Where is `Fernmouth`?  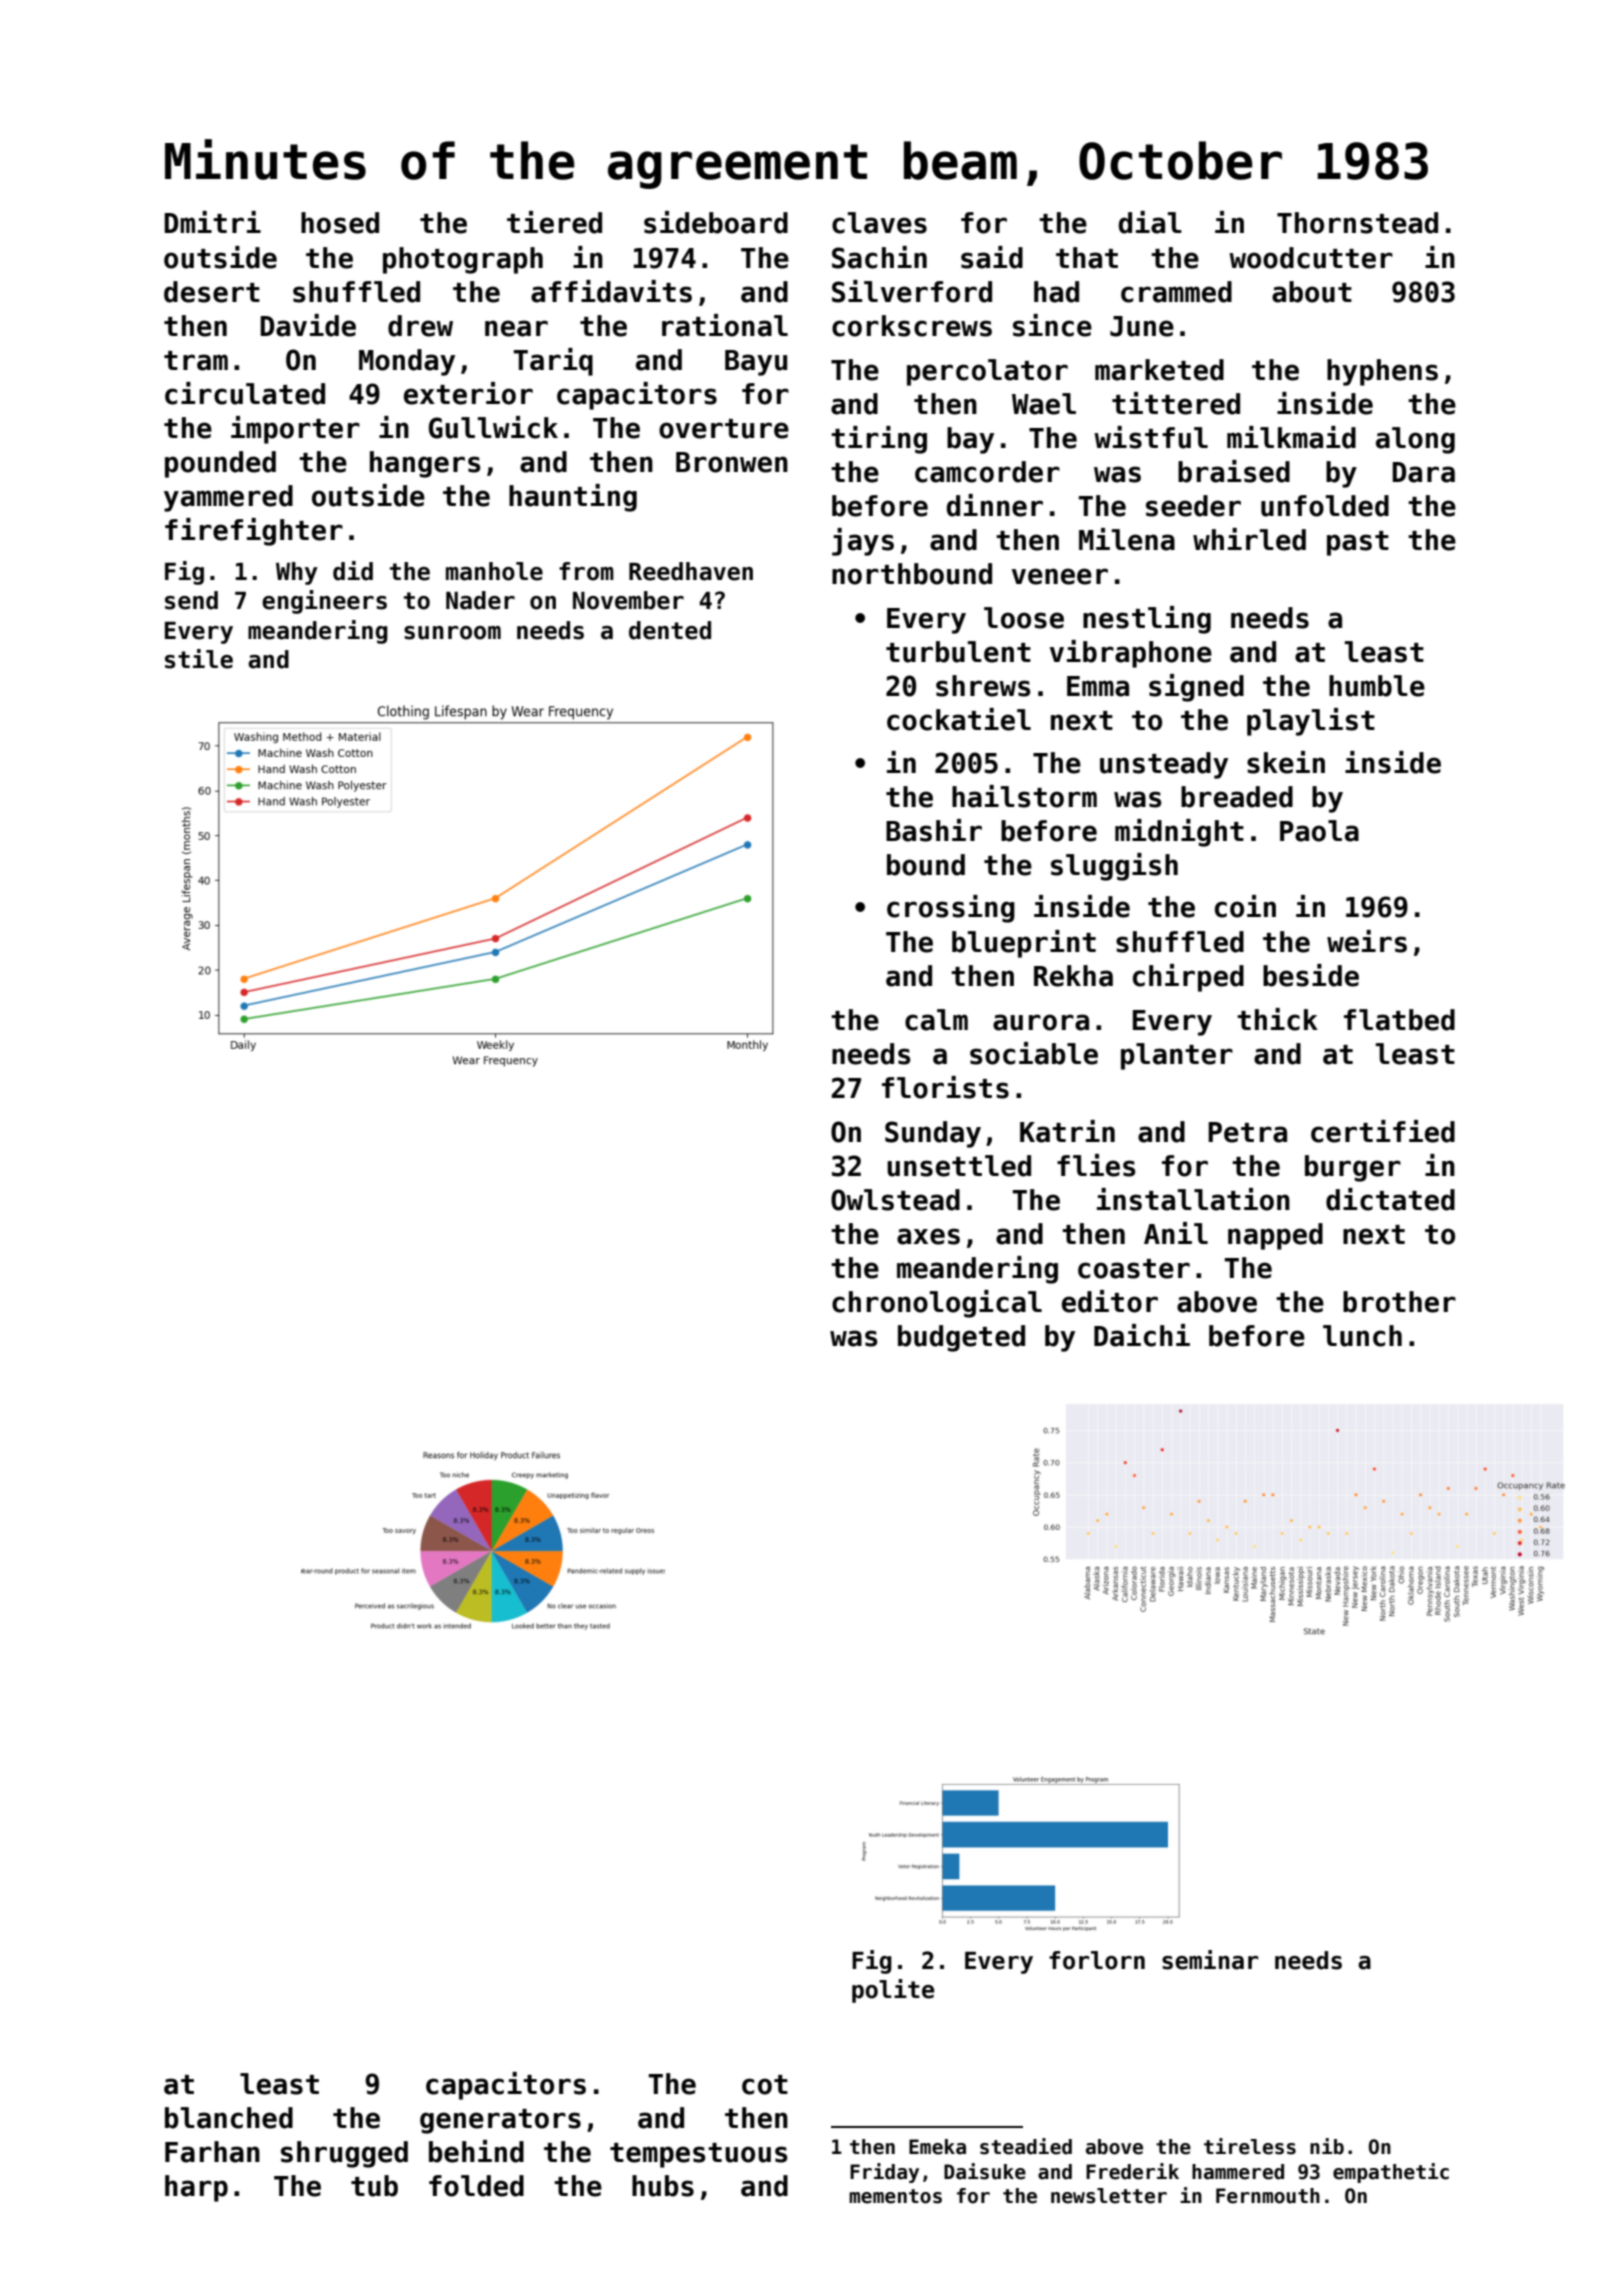 Fernmouth is located at coordinates (1268, 2196).
